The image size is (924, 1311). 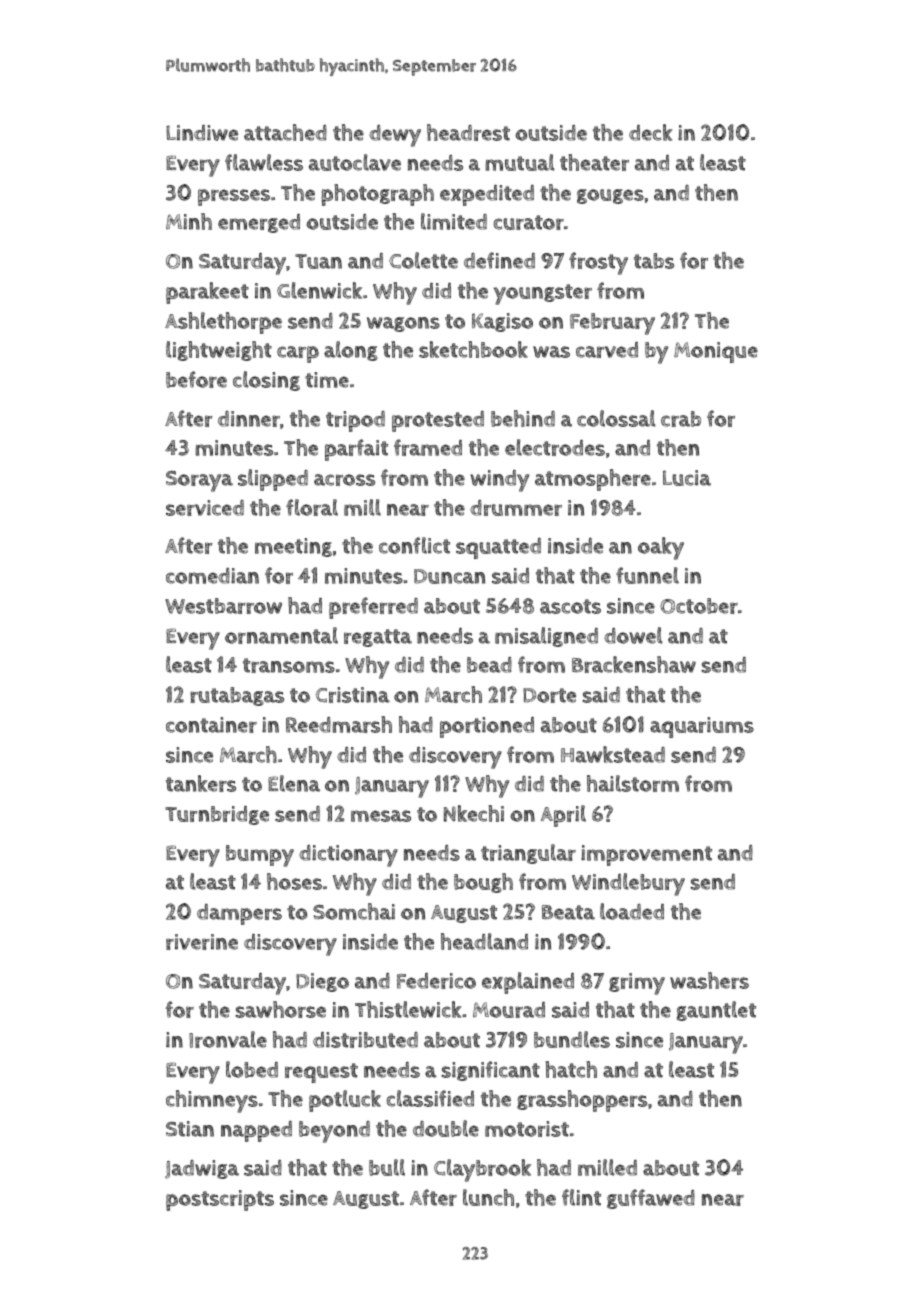 What do you see at coordinates (260, 856) in the screenshot?
I see `bumpy` at bounding box center [260, 856].
